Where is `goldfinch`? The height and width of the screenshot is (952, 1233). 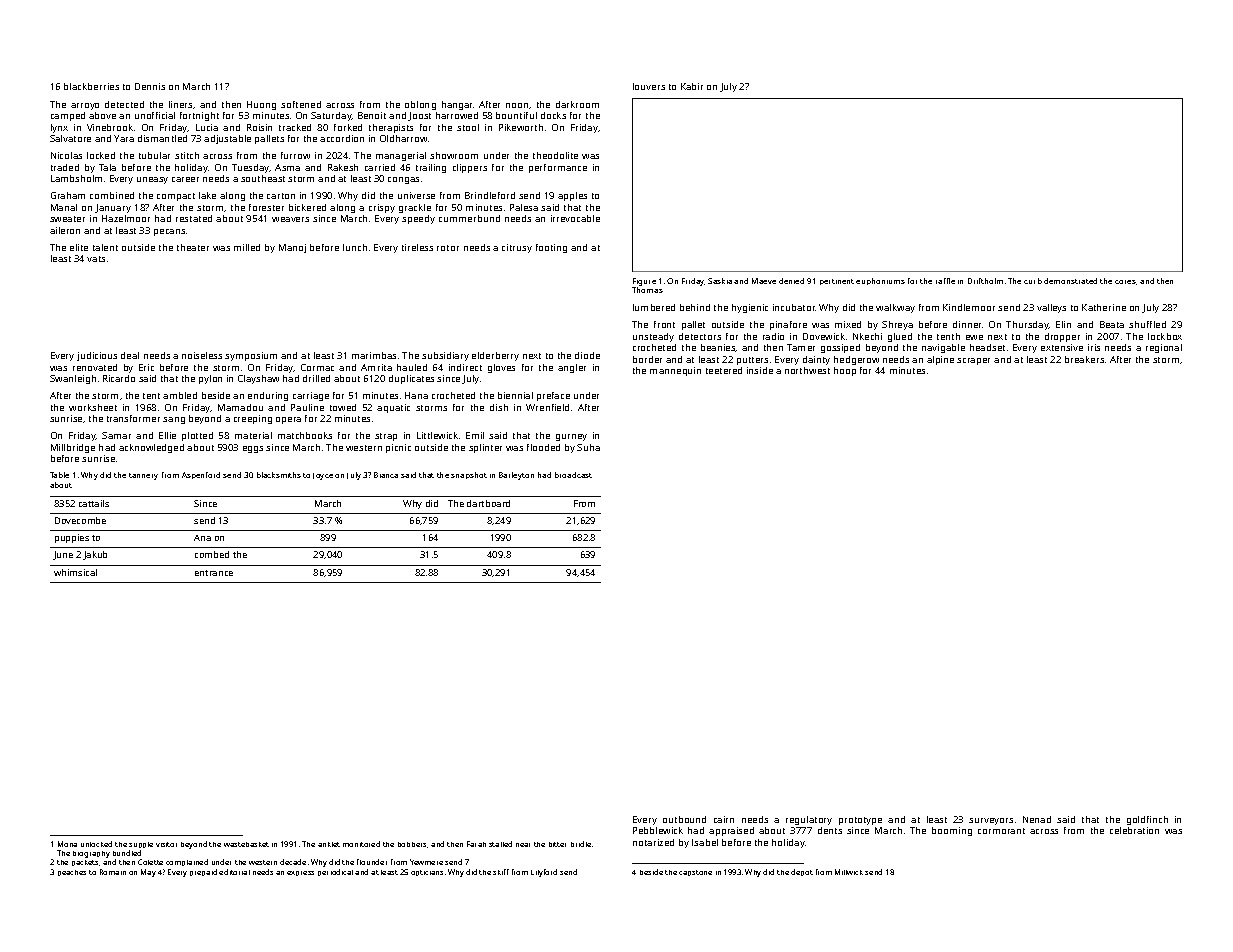
goldfinch is located at coordinates (1147, 820).
